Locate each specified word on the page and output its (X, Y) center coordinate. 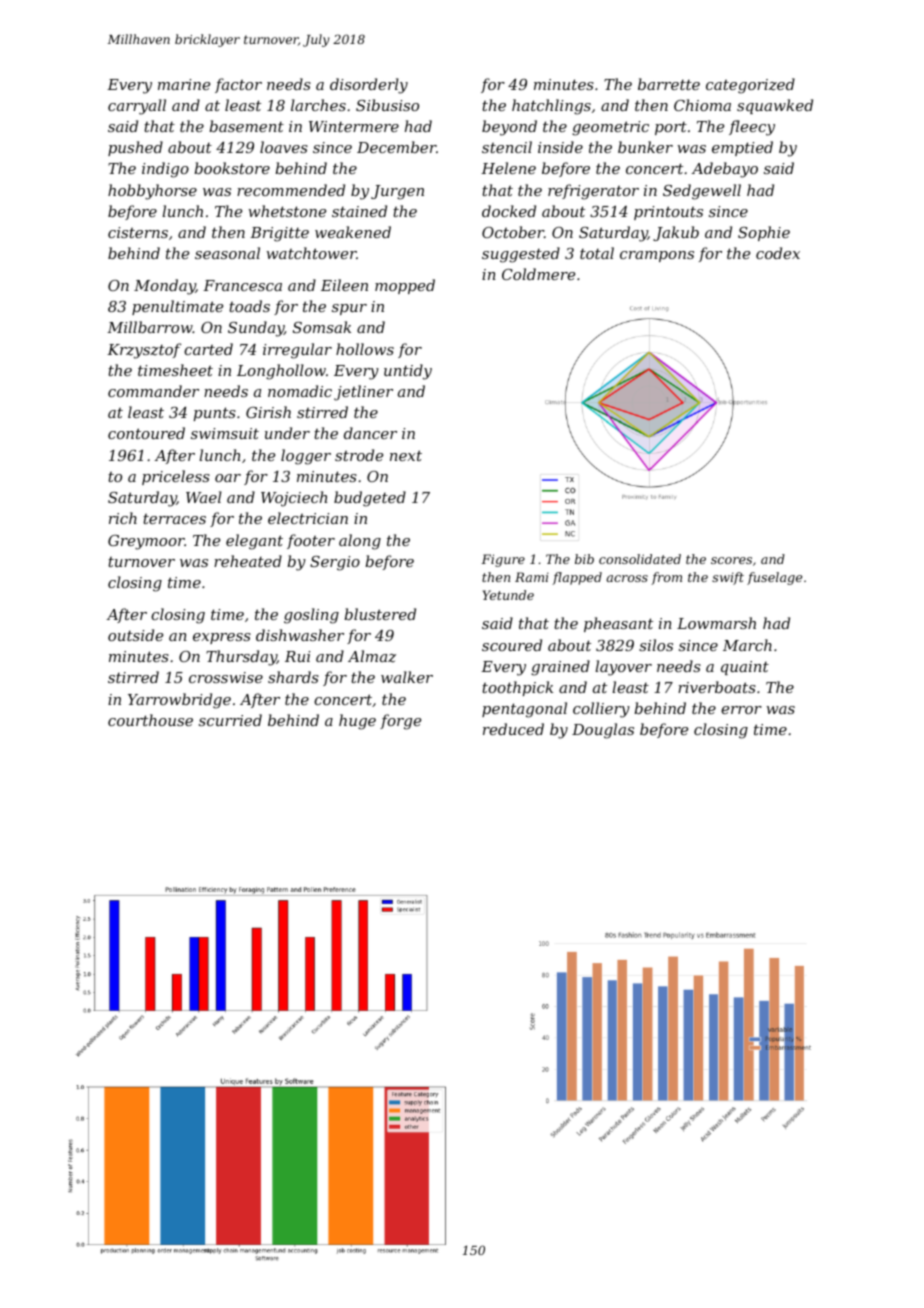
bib (584, 559)
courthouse (150, 720)
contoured (146, 433)
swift (728, 578)
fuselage (774, 578)
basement (246, 126)
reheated (248, 561)
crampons (657, 256)
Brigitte (279, 234)
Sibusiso (387, 105)
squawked (775, 106)
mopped (405, 286)
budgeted (370, 499)
